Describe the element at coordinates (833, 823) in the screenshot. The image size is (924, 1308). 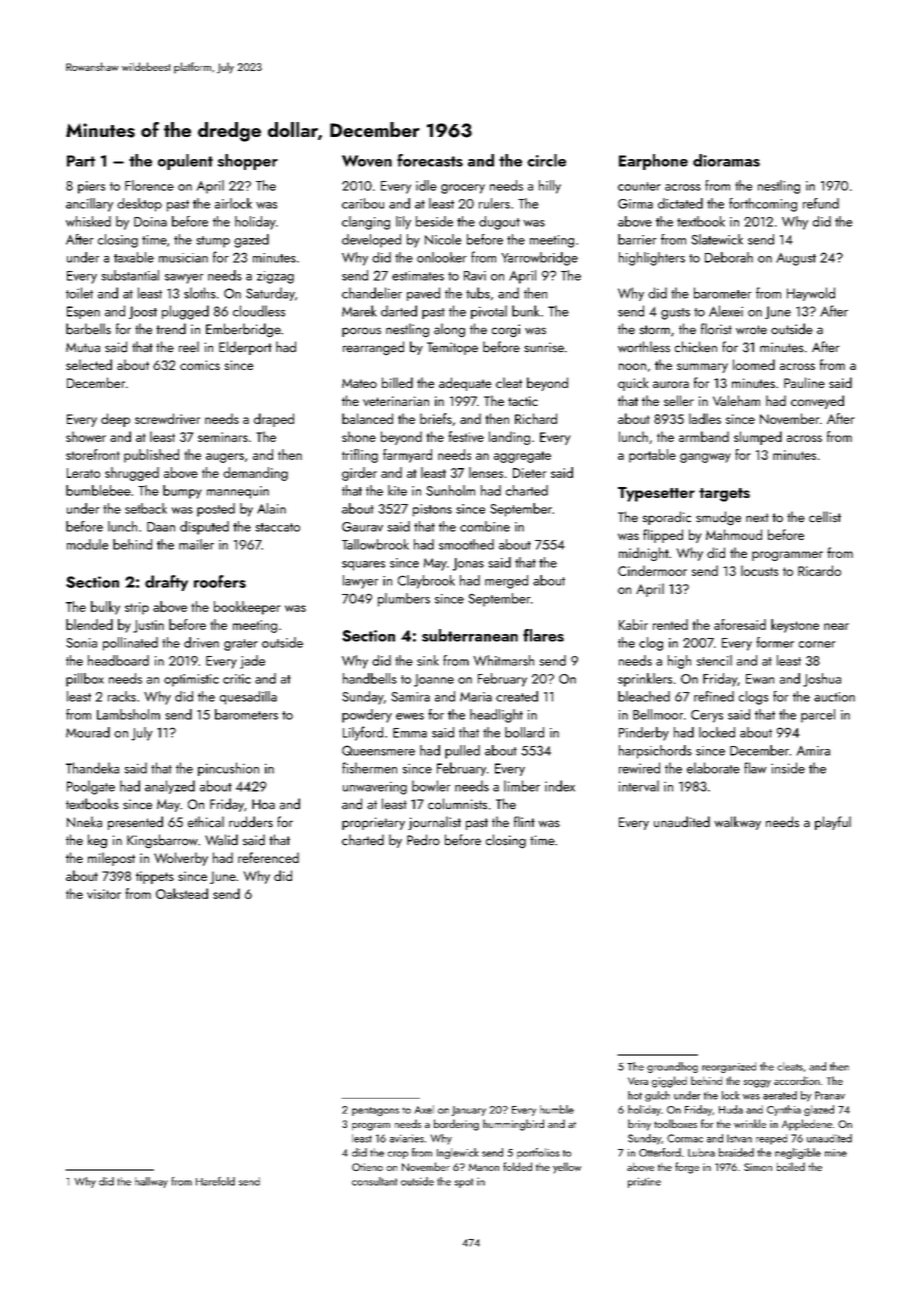
I see `playful` at that location.
